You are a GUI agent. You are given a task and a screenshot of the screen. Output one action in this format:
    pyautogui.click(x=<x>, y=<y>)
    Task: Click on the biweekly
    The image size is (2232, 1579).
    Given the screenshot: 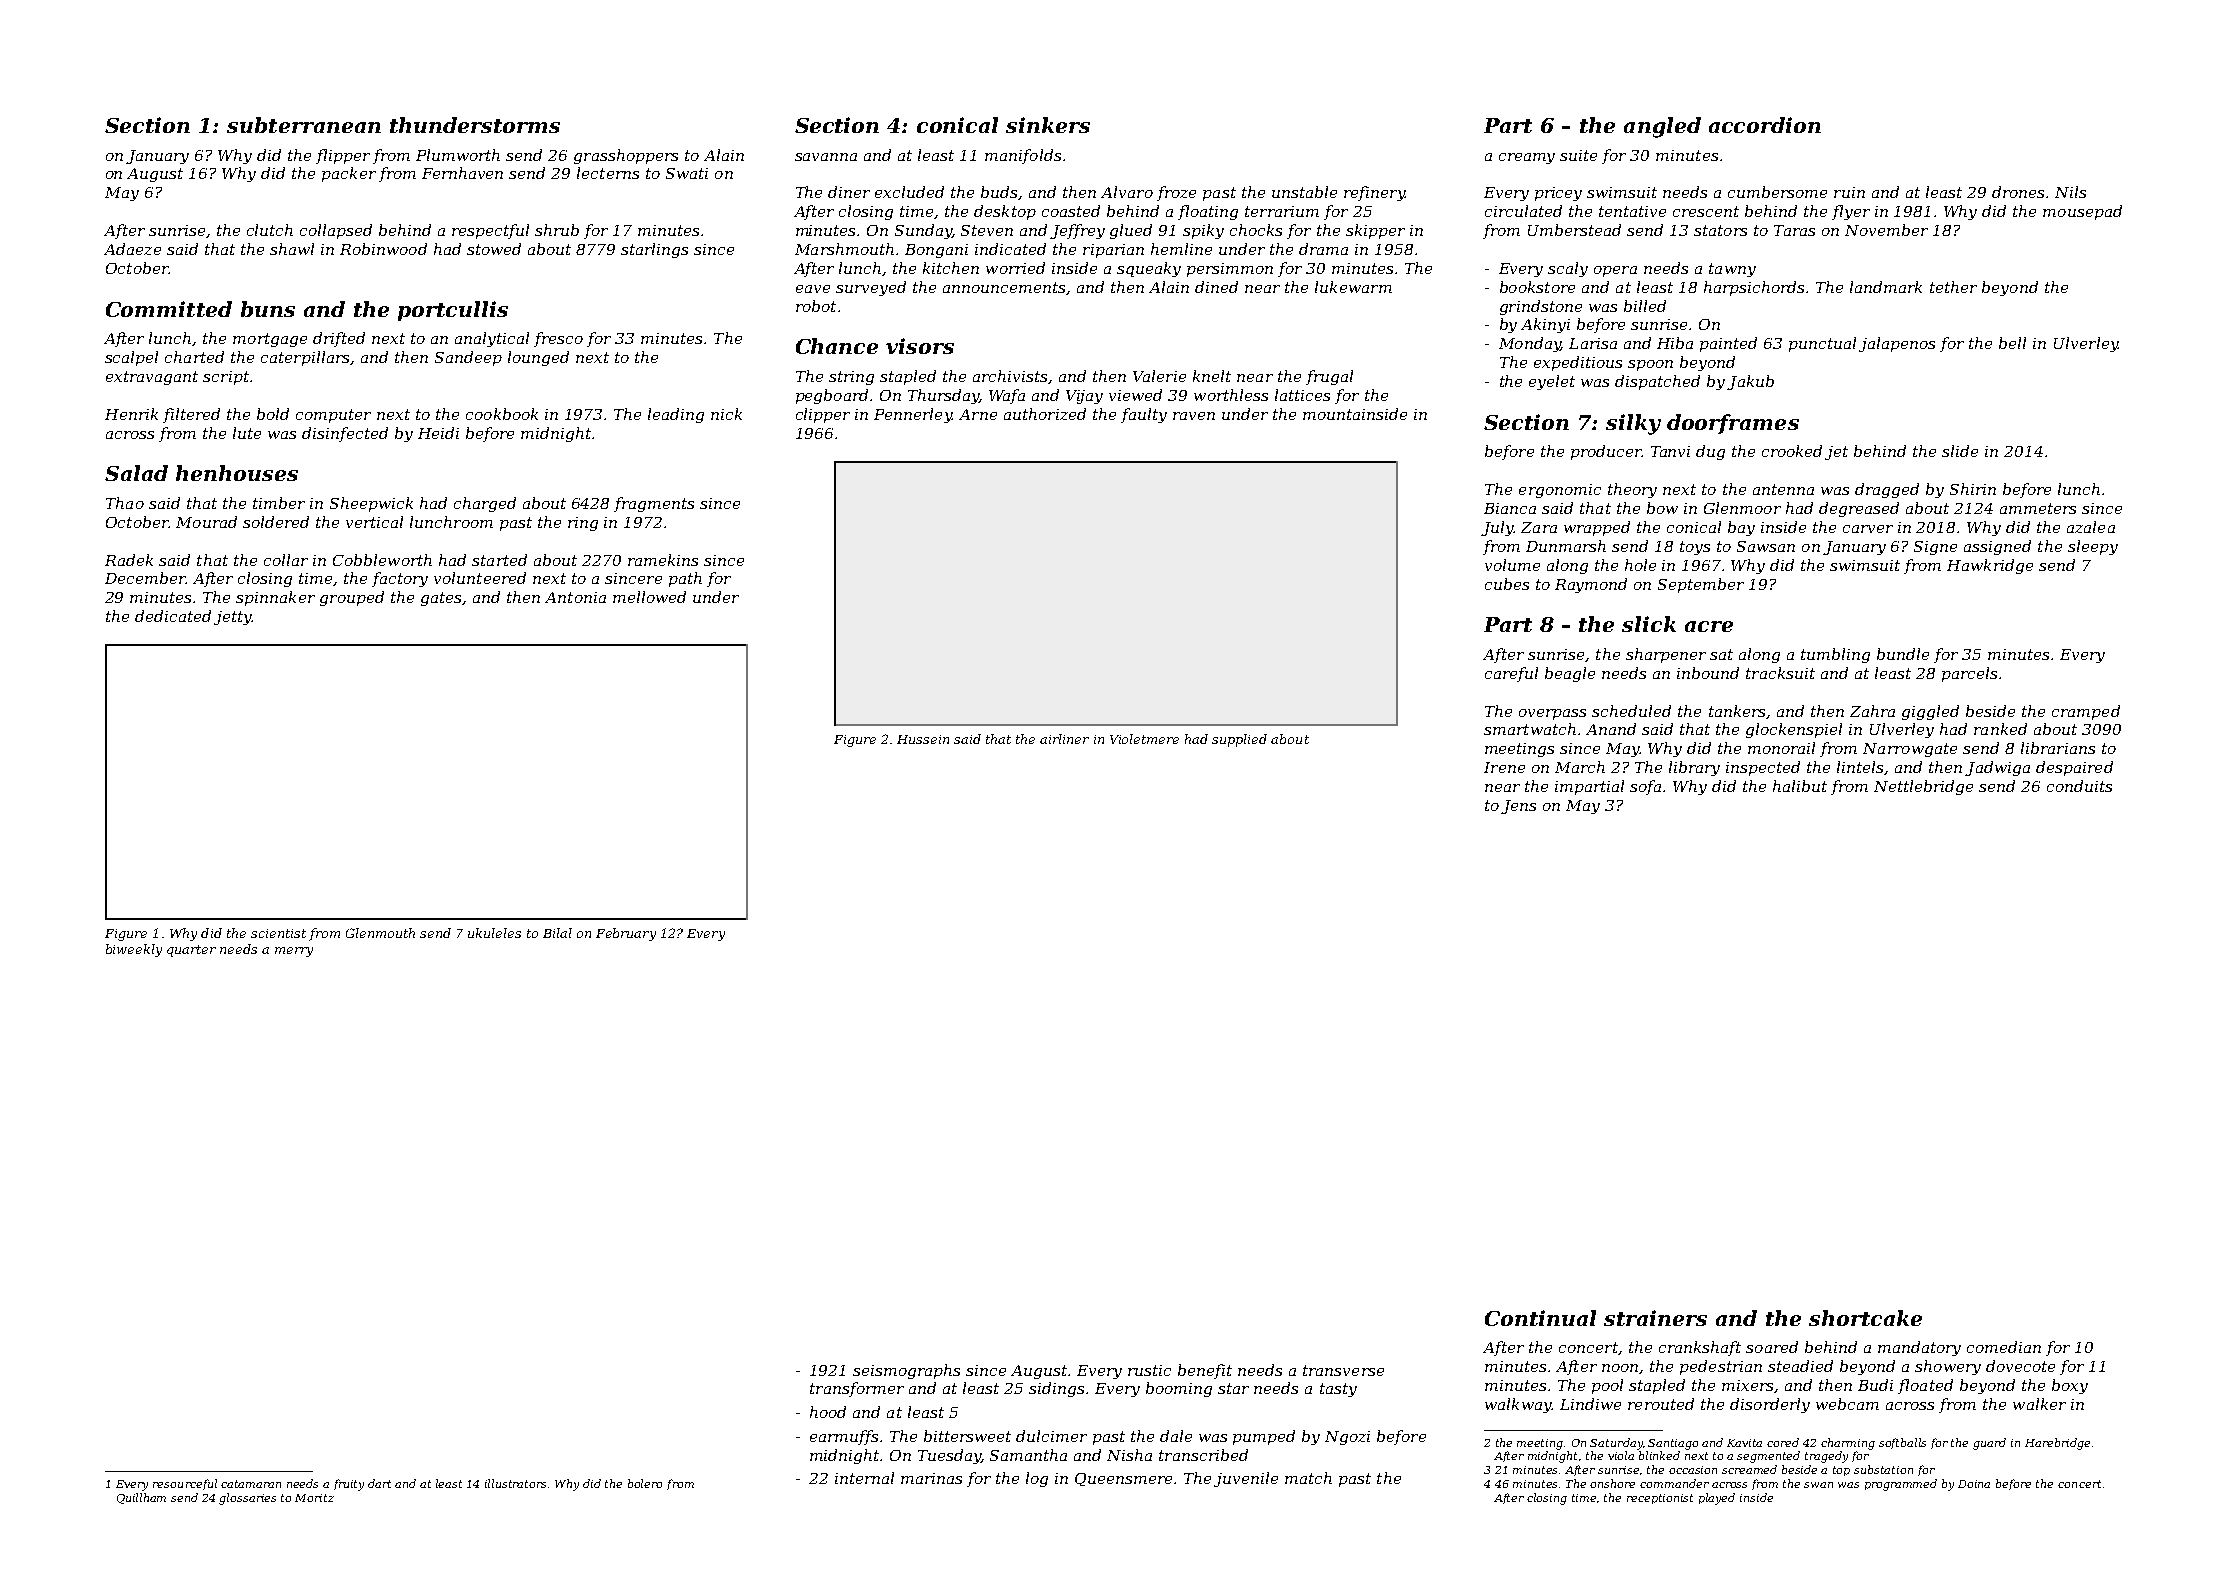 What is the action you would take?
    pyautogui.click(x=134, y=950)
